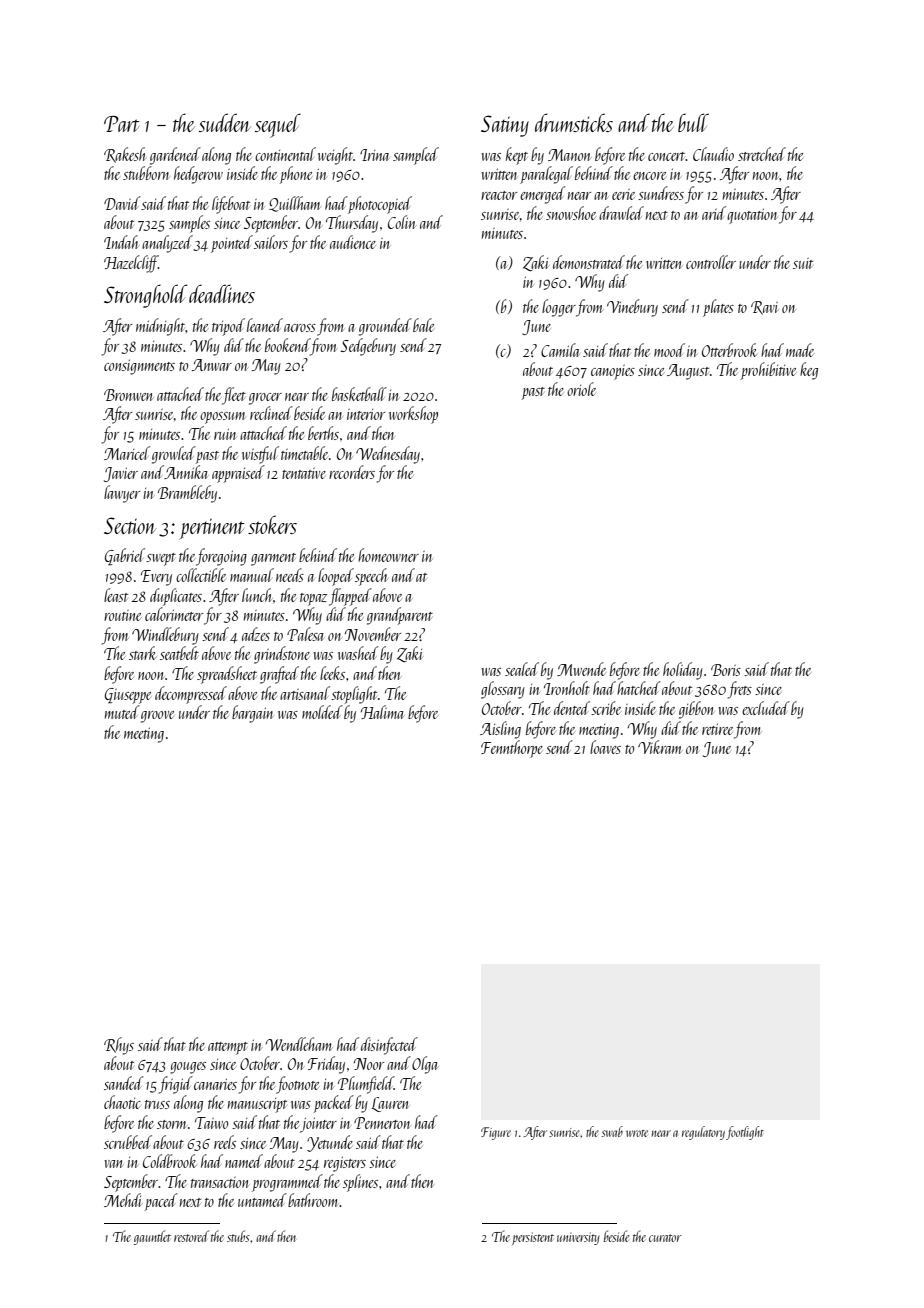 Image resolution: width=924 pixels, height=1308 pixels. I want to click on canopies, so click(613, 372).
